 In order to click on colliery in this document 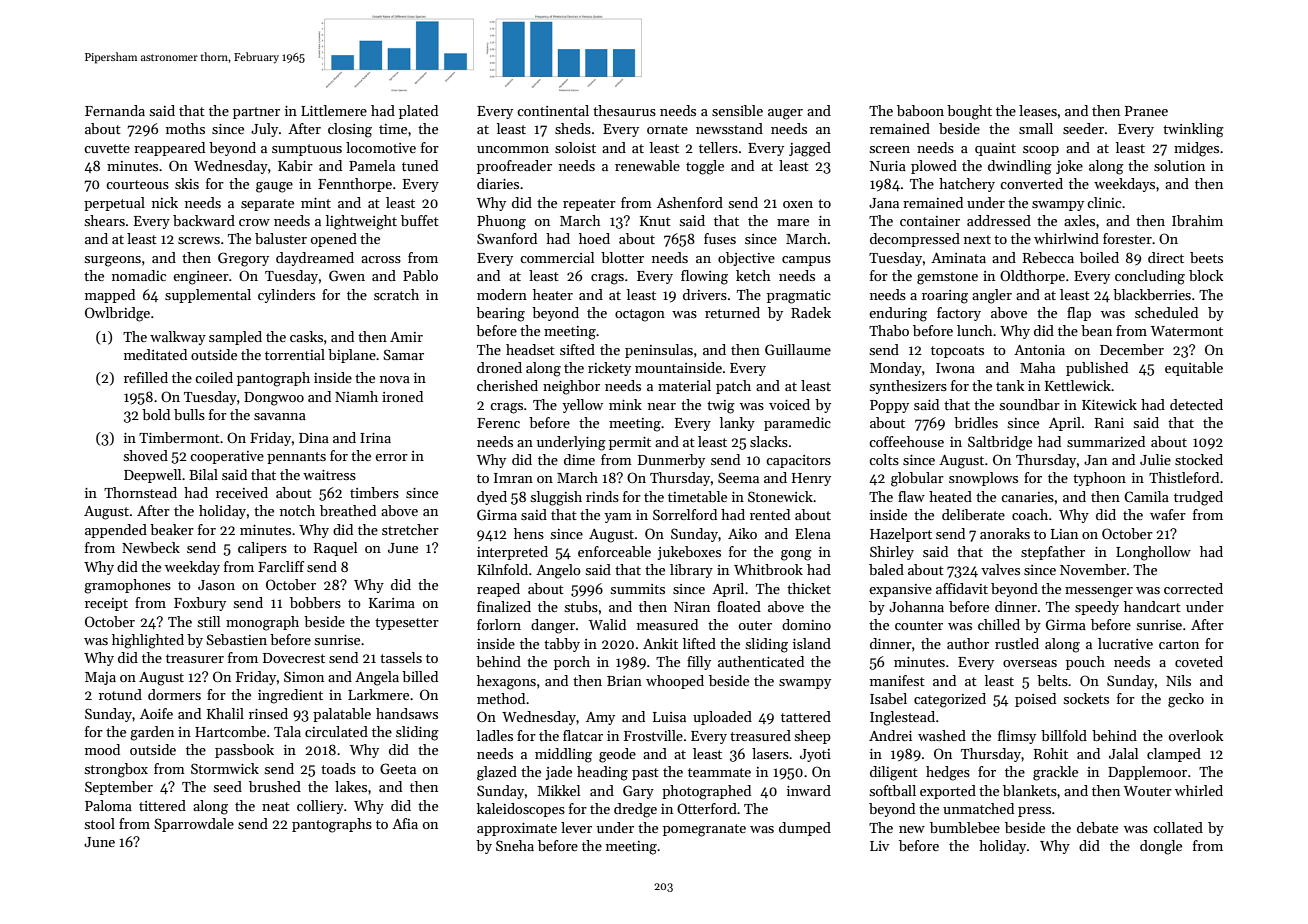, I will do `click(320, 807)`.
